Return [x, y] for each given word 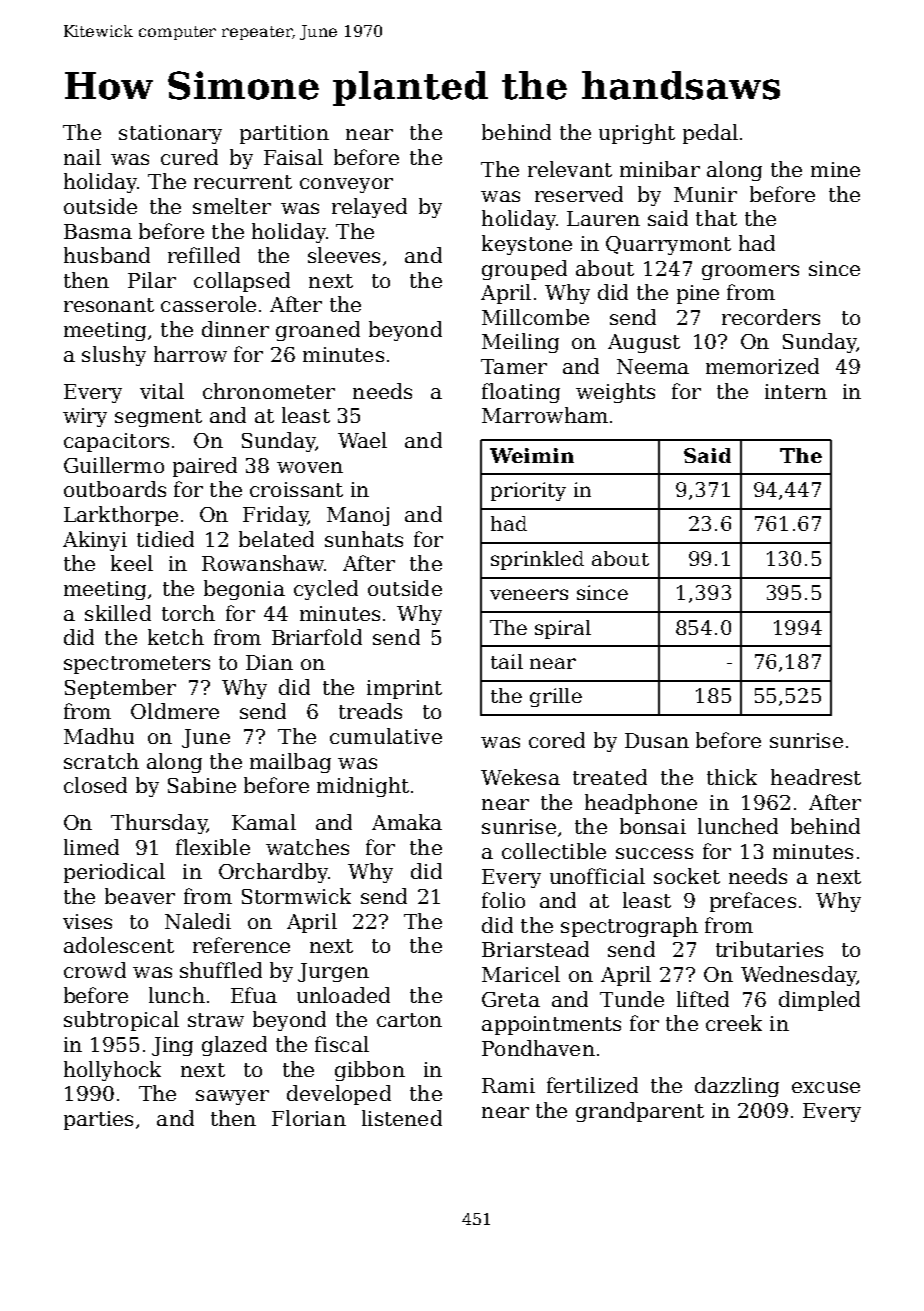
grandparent [640, 1112]
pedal [710, 134]
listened [402, 1118]
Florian [309, 1118]
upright [637, 134]
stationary [170, 134]
